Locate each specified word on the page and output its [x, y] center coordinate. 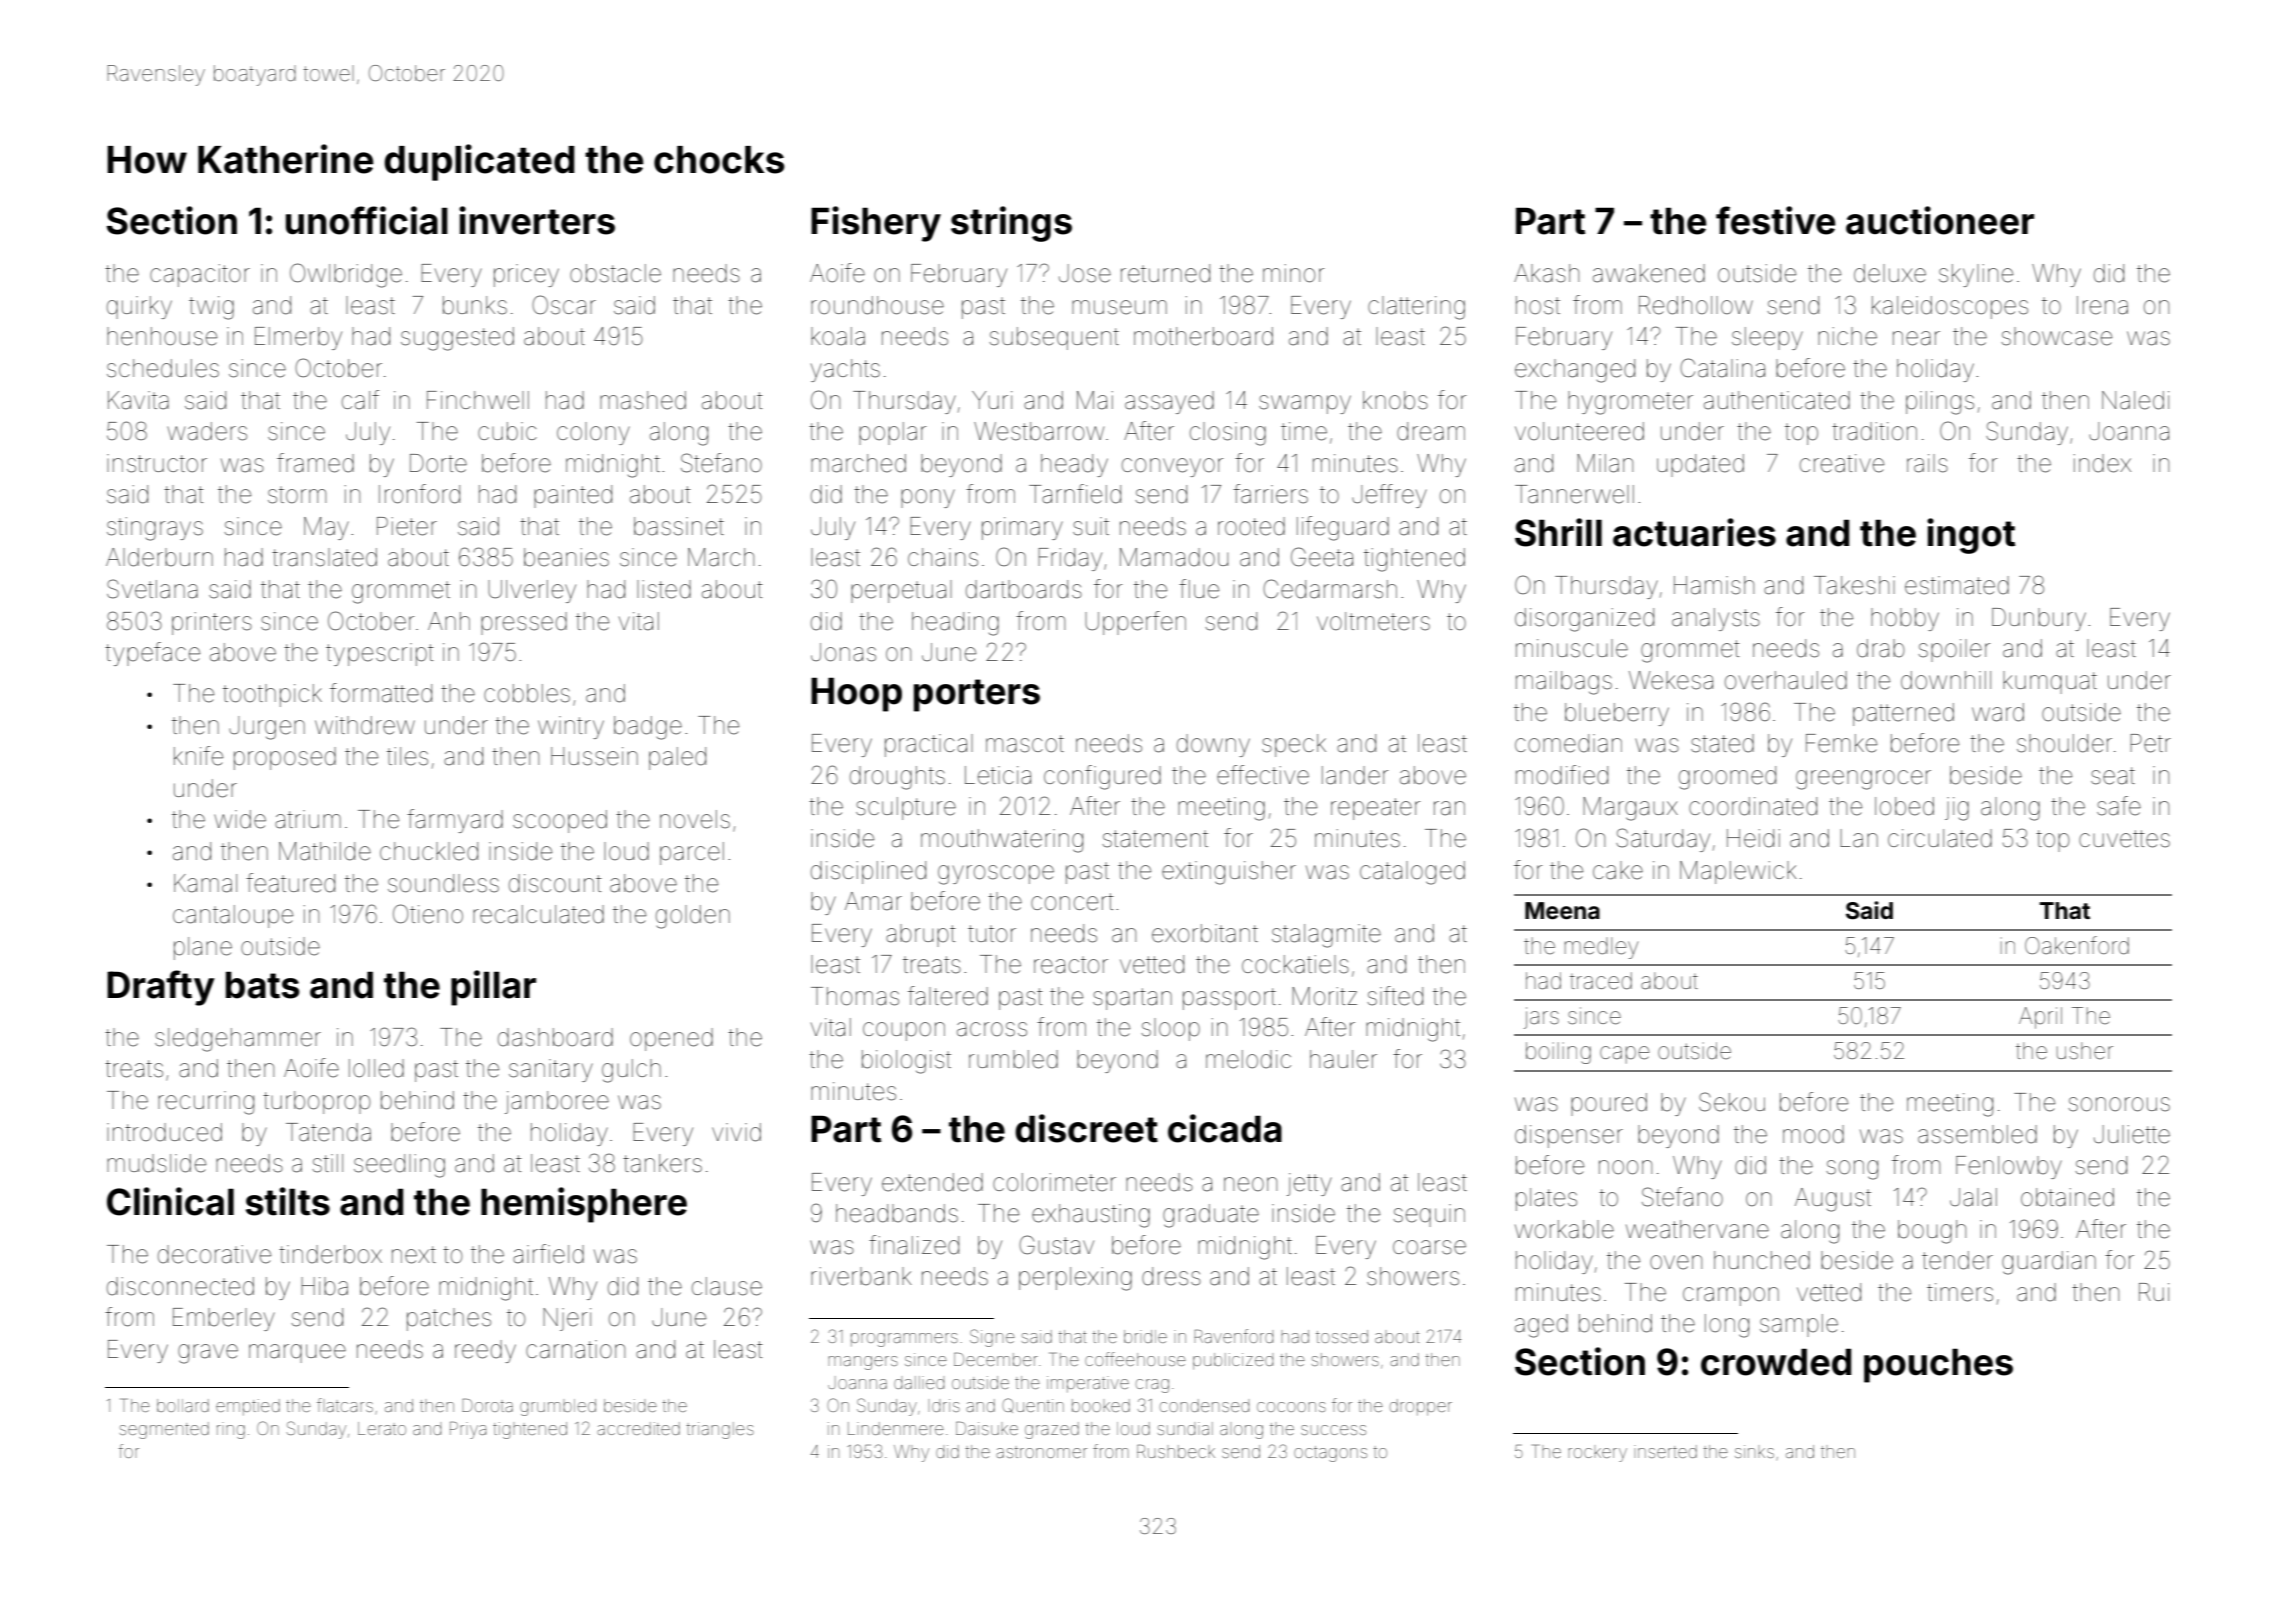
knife [198, 756]
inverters [537, 220]
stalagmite [1326, 936]
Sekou [1732, 1102]
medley [1601, 948]
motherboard [1203, 336]
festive [1775, 220]
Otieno [428, 914]
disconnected [180, 1286]
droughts [897, 778]
